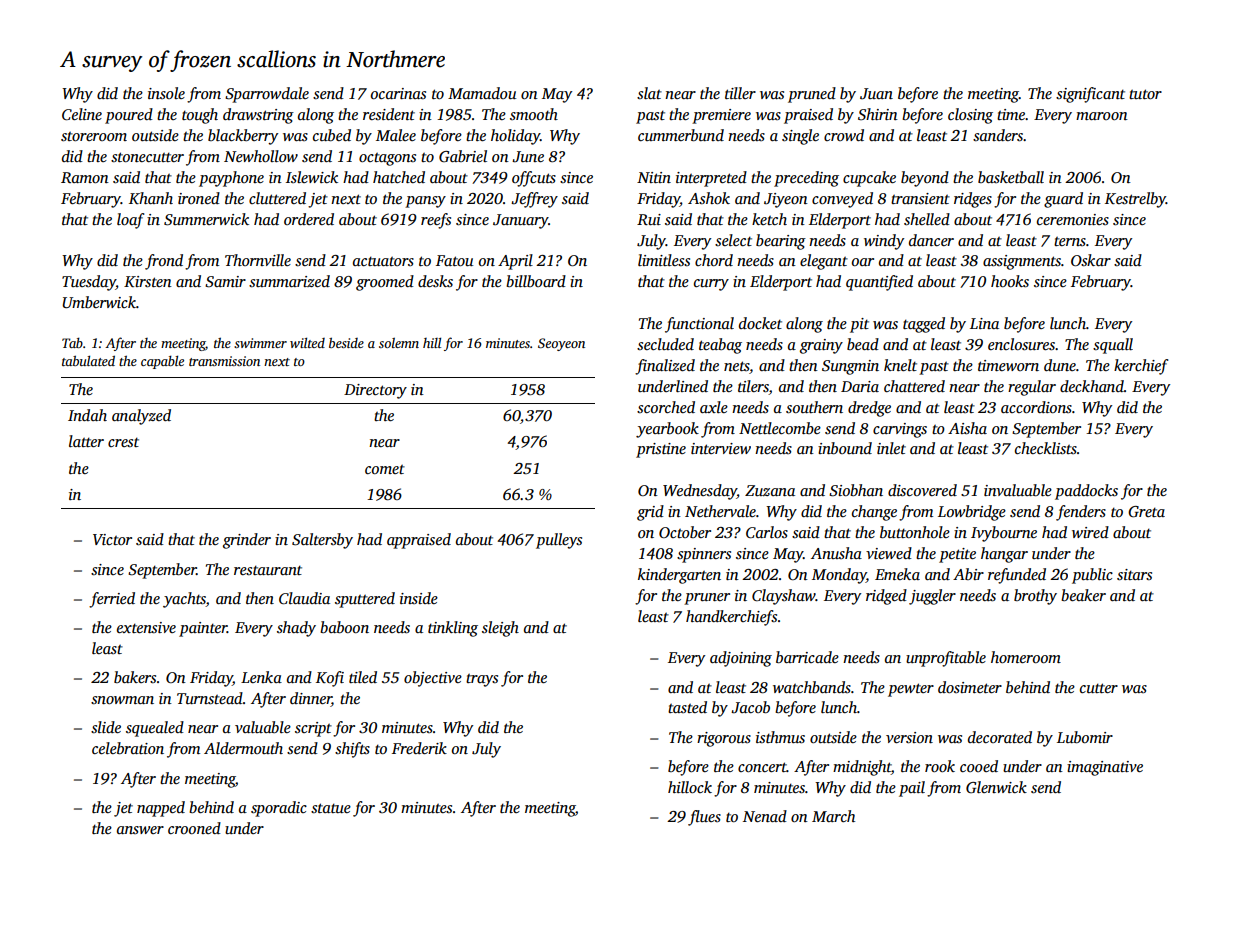 This image has width=1233, height=952. What do you see at coordinates (1004, 534) in the image?
I see `Ivybourne` at bounding box center [1004, 534].
